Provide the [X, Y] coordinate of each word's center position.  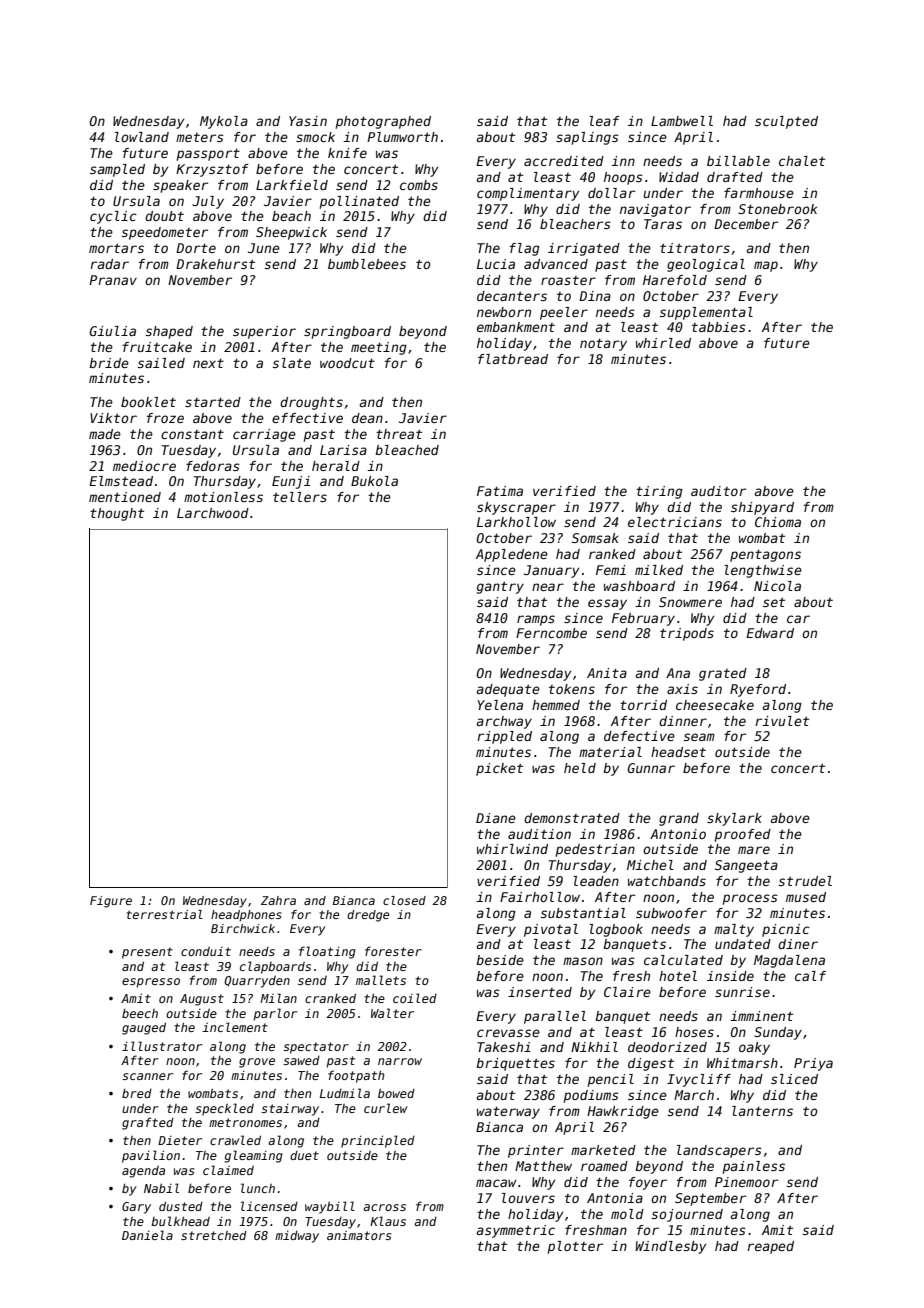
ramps [536, 620]
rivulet [782, 721]
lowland [142, 137]
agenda [143, 1172]
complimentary [528, 194]
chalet [802, 161]
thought [117, 514]
